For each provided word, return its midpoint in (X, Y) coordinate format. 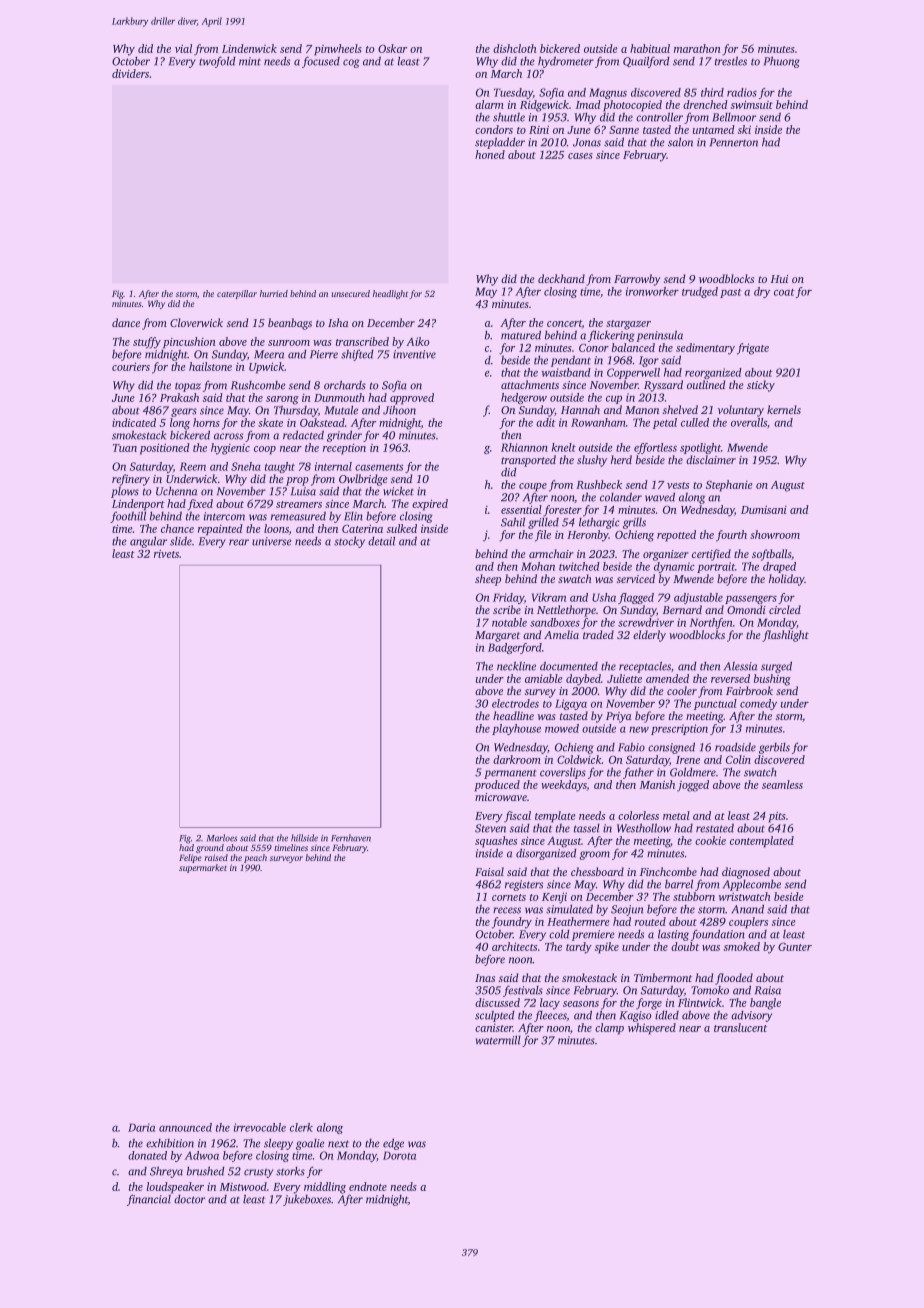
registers (524, 885)
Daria (141, 1127)
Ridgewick (544, 106)
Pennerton (734, 142)
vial (183, 48)
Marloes (222, 838)
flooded (734, 979)
